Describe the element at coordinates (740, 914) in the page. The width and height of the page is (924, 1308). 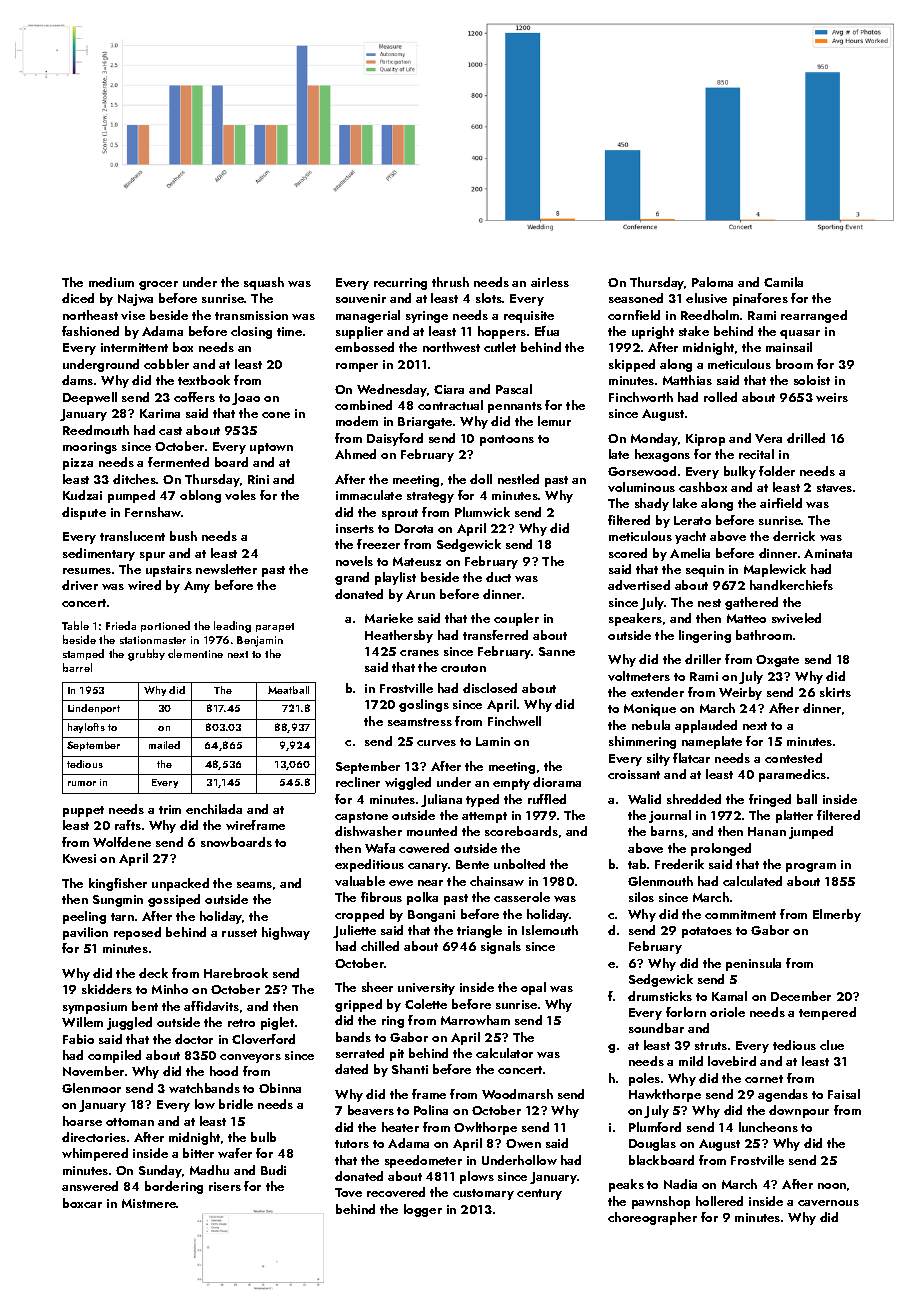
I see `commitment` at that location.
